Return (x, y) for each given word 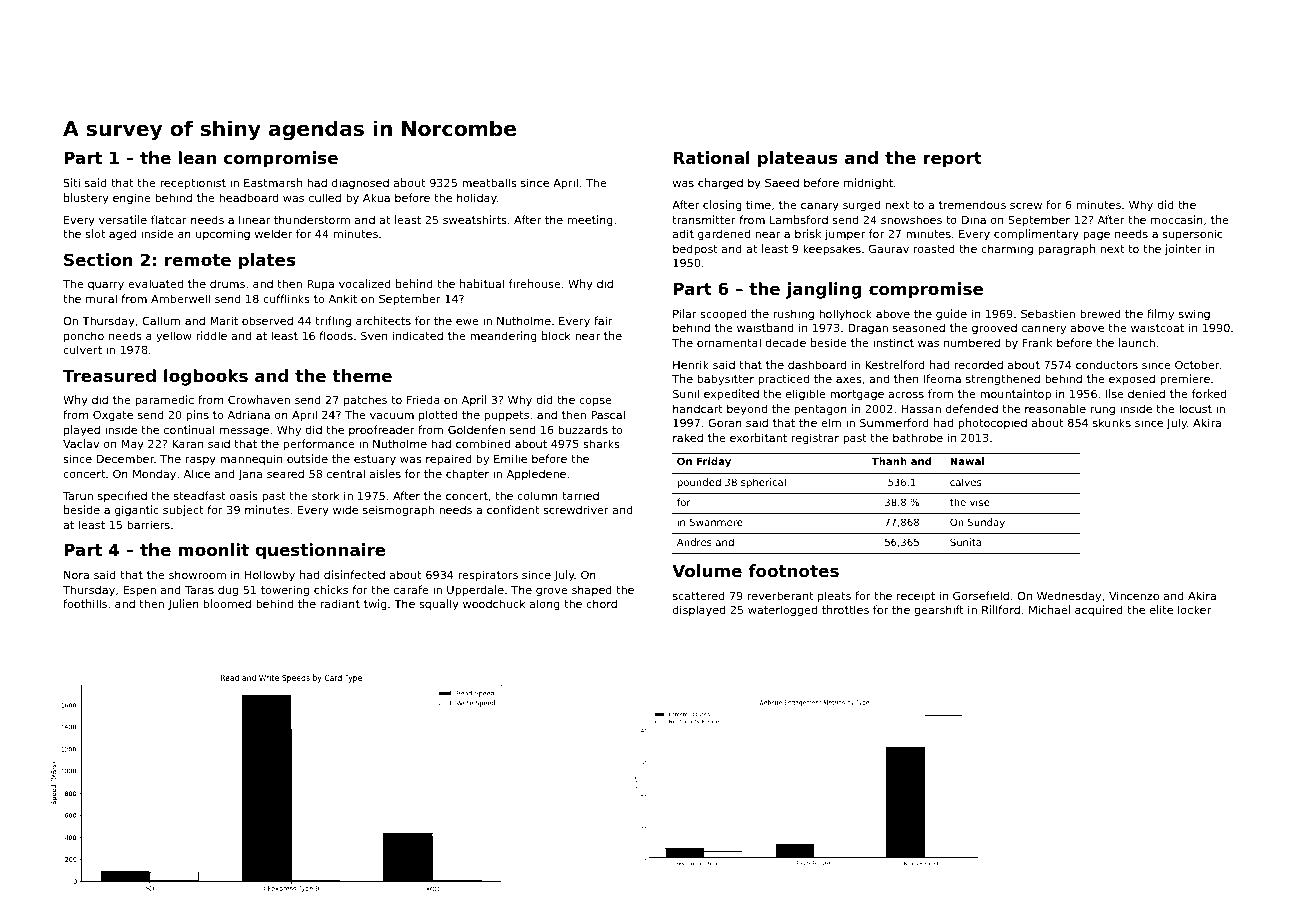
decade (785, 342)
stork (326, 495)
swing (1194, 315)
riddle (211, 335)
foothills (85, 603)
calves (965, 482)
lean (197, 157)
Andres (694, 542)
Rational (712, 157)
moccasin (1177, 219)
